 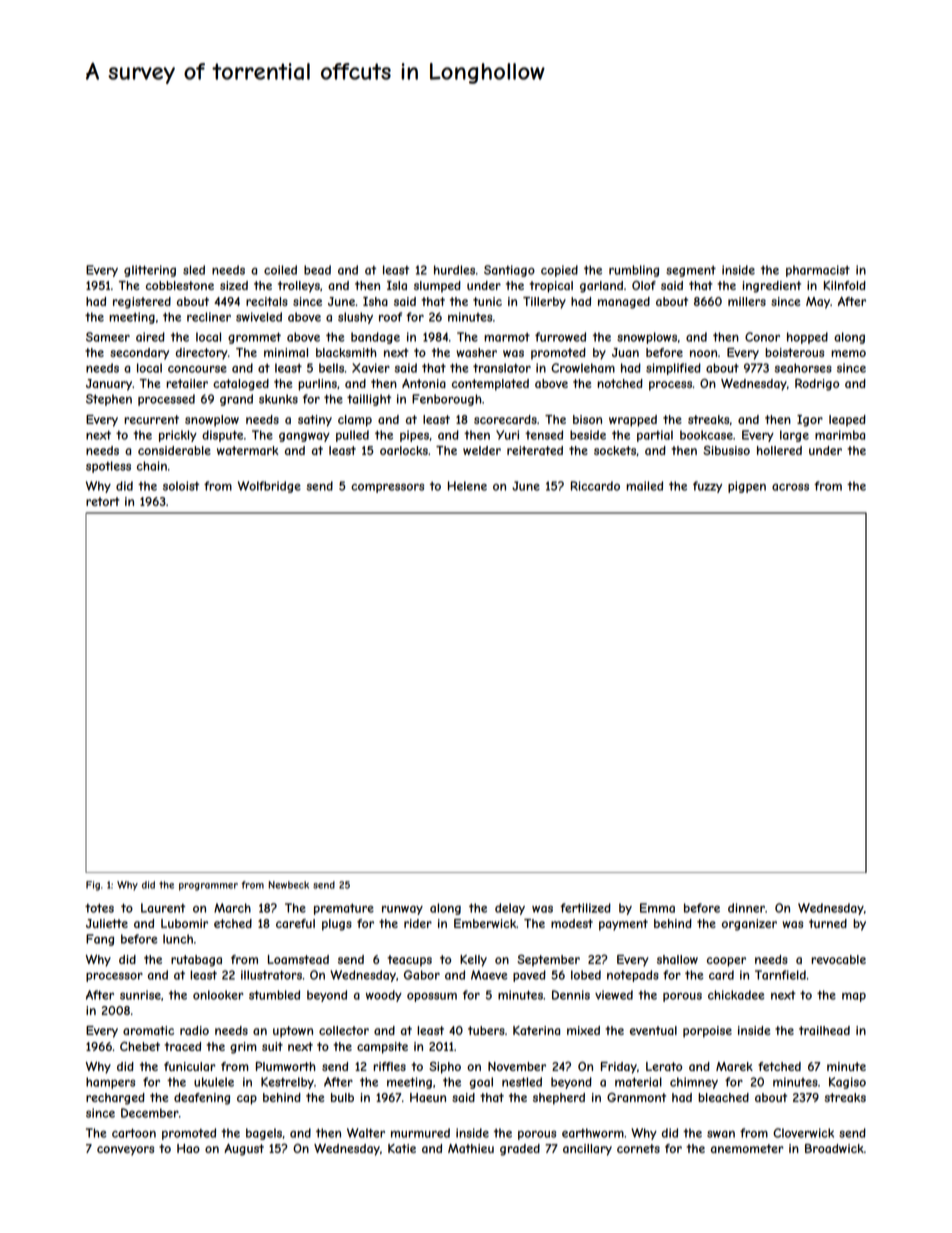 I want to click on glittering, so click(x=150, y=271).
